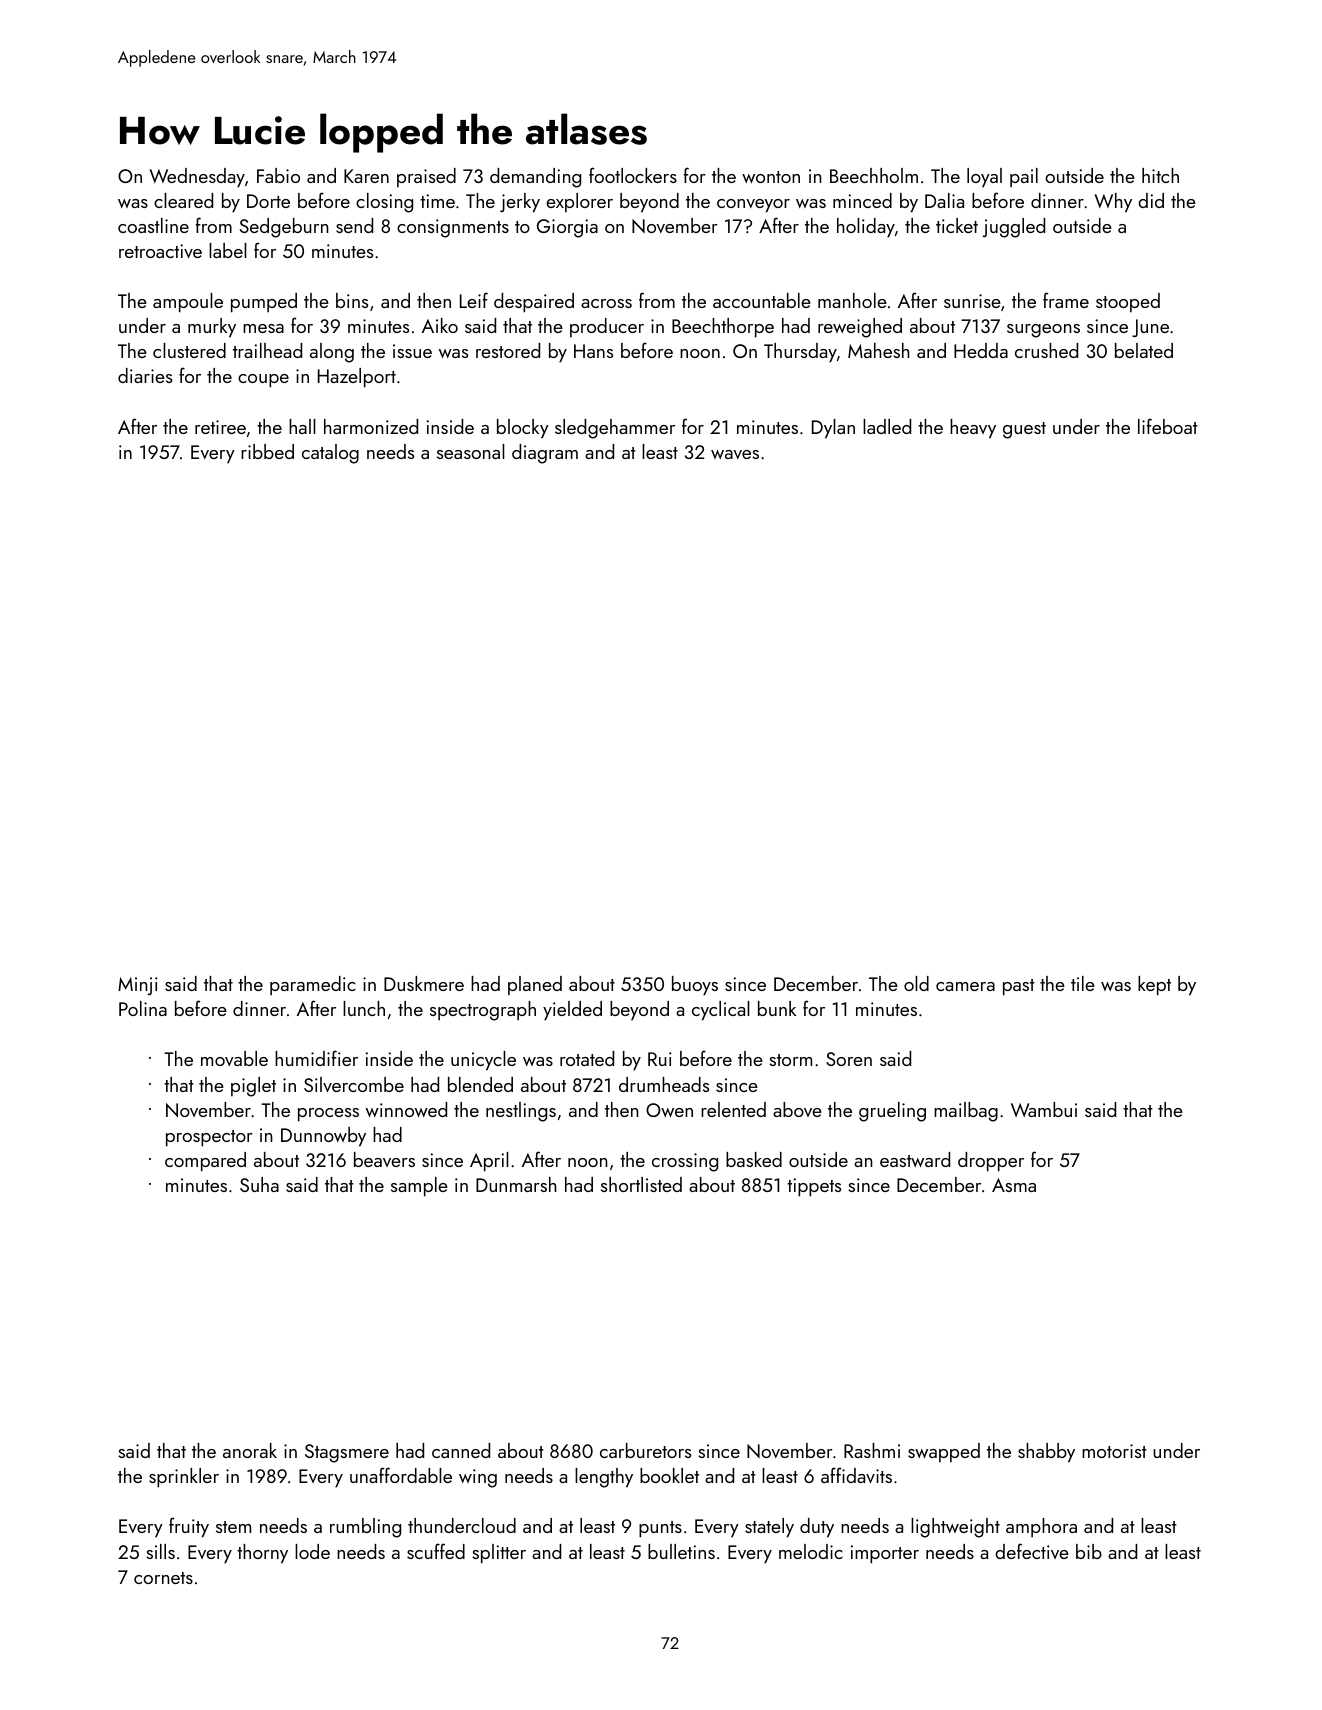  I want to click on waves, so click(735, 454).
